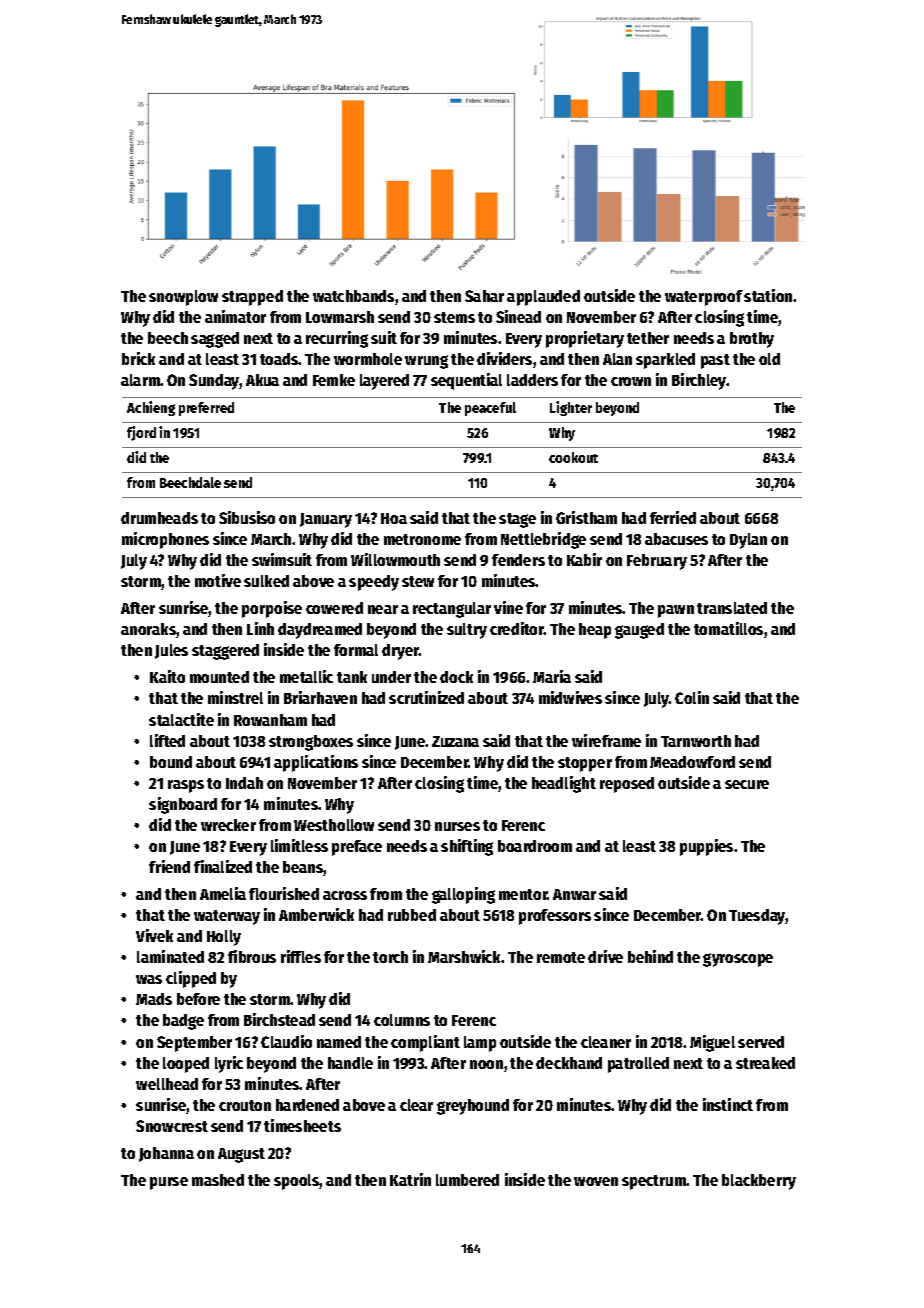 This screenshot has width=924, height=1308. What do you see at coordinates (183, 805) in the screenshot?
I see `signboard` at bounding box center [183, 805].
